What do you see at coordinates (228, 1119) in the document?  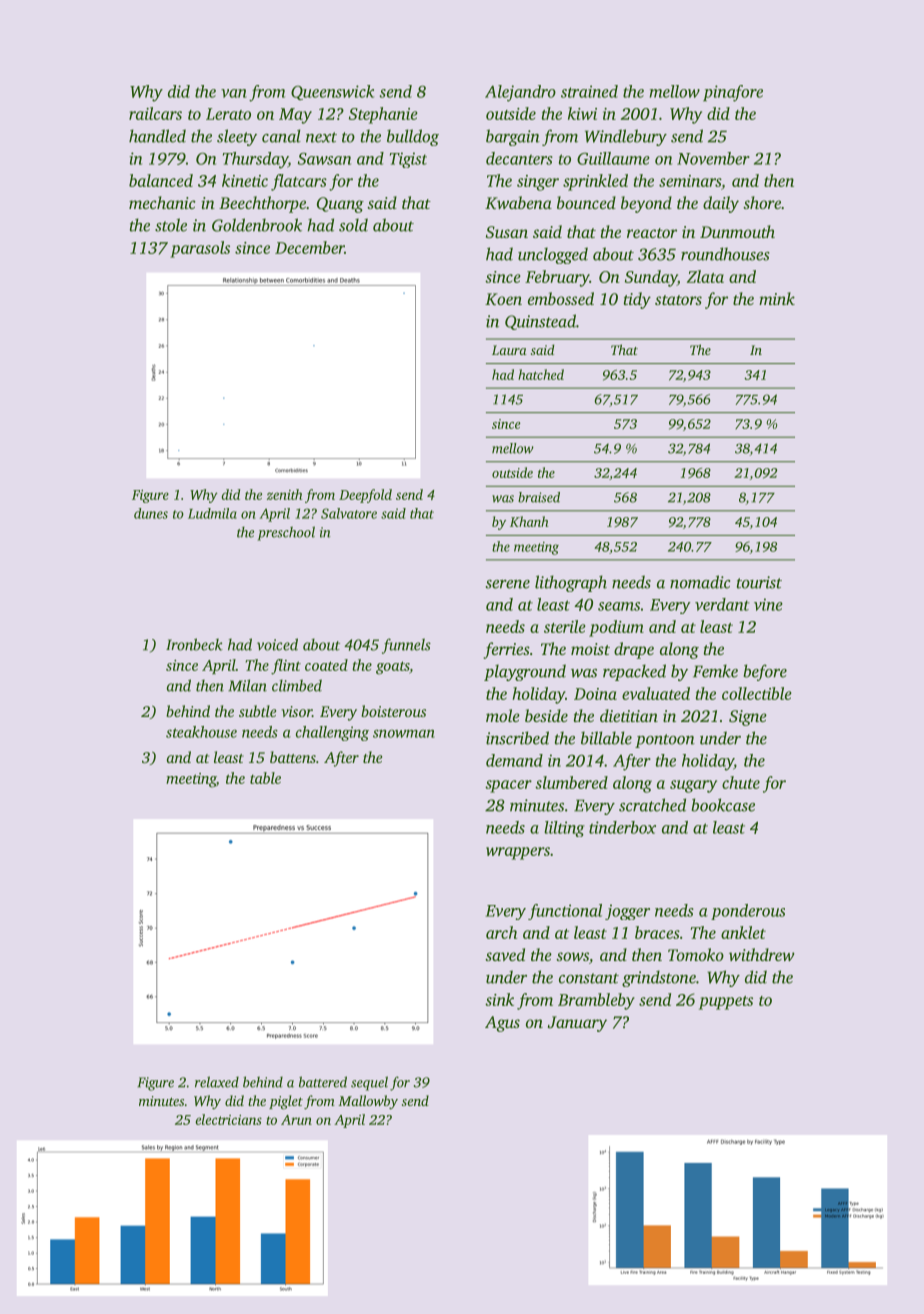 I see `electricians` at bounding box center [228, 1119].
